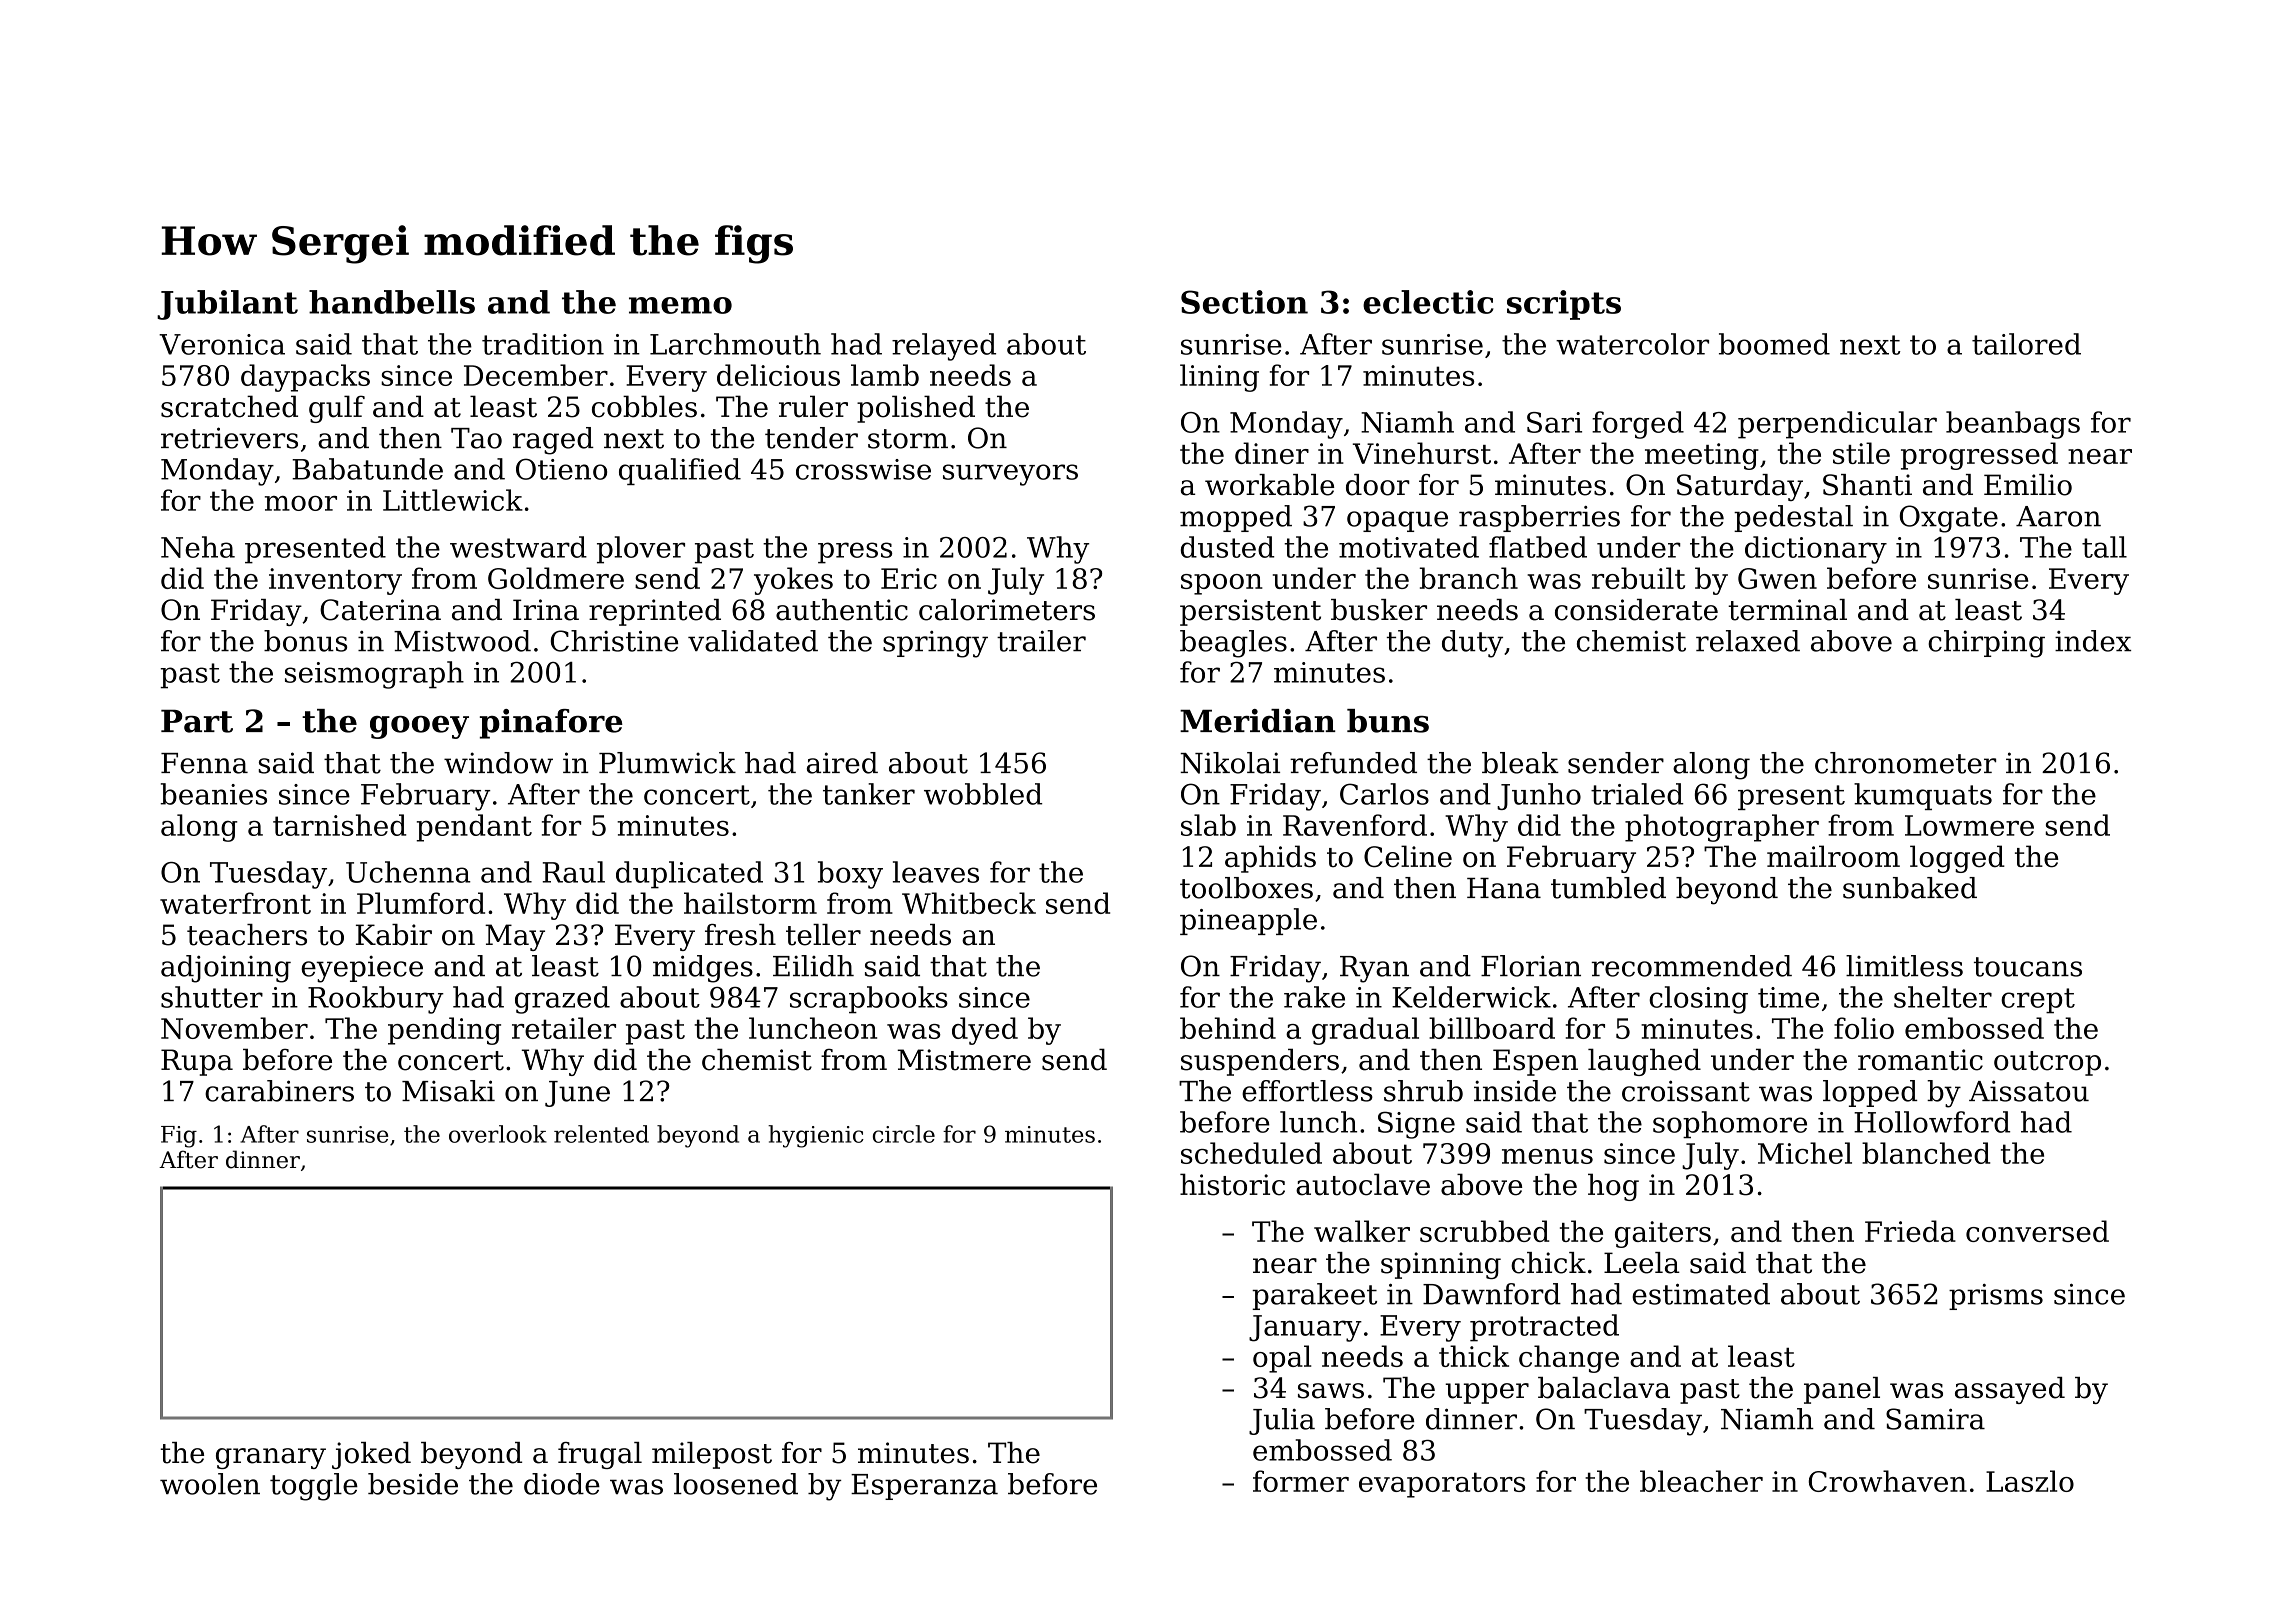  I want to click on eyepiece, so click(362, 969).
